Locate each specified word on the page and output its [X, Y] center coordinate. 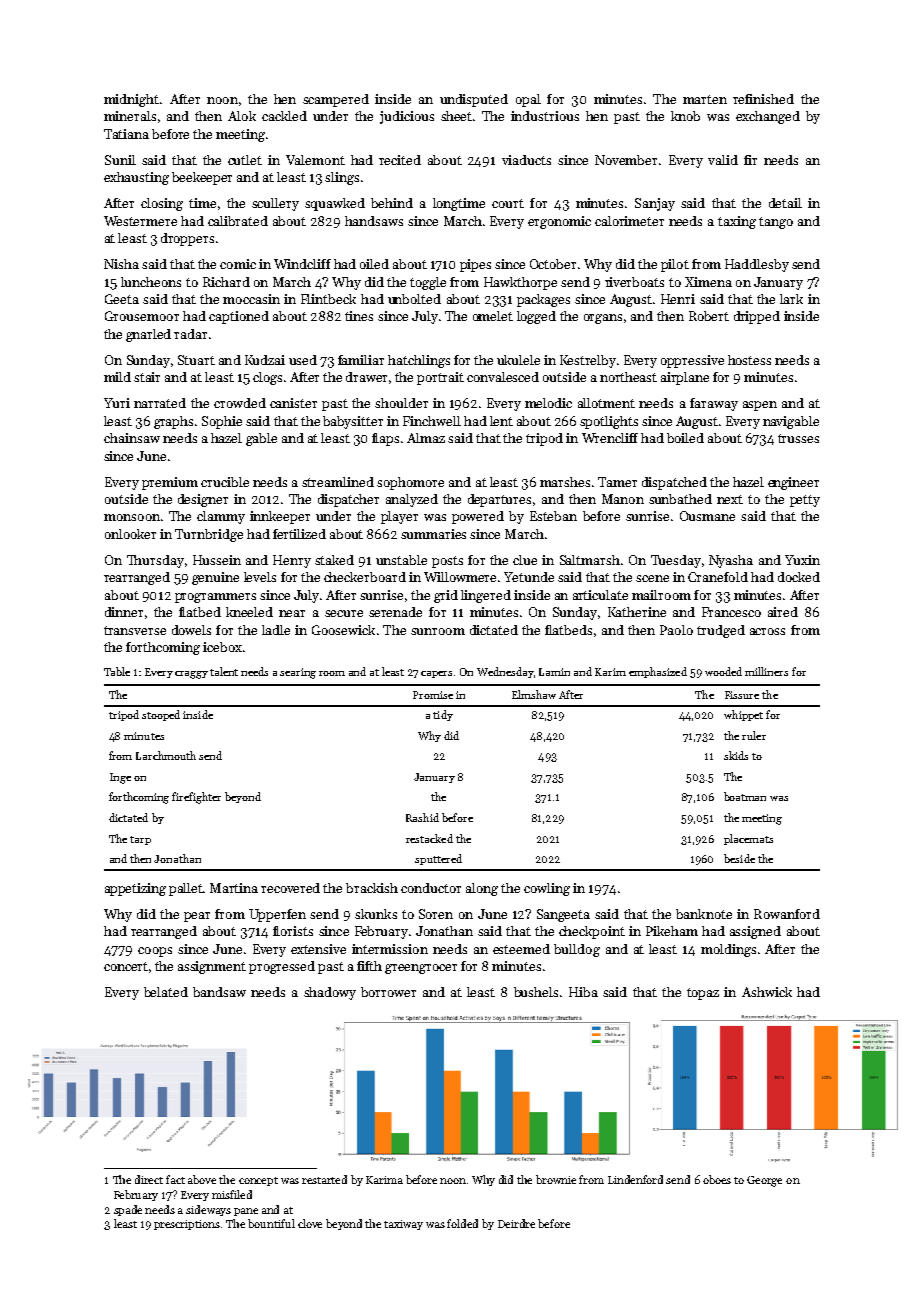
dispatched [674, 483]
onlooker [130, 534]
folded [462, 1223]
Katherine [637, 612]
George [764, 1181]
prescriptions [187, 1225]
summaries [433, 534]
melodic [548, 403]
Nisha [121, 264]
